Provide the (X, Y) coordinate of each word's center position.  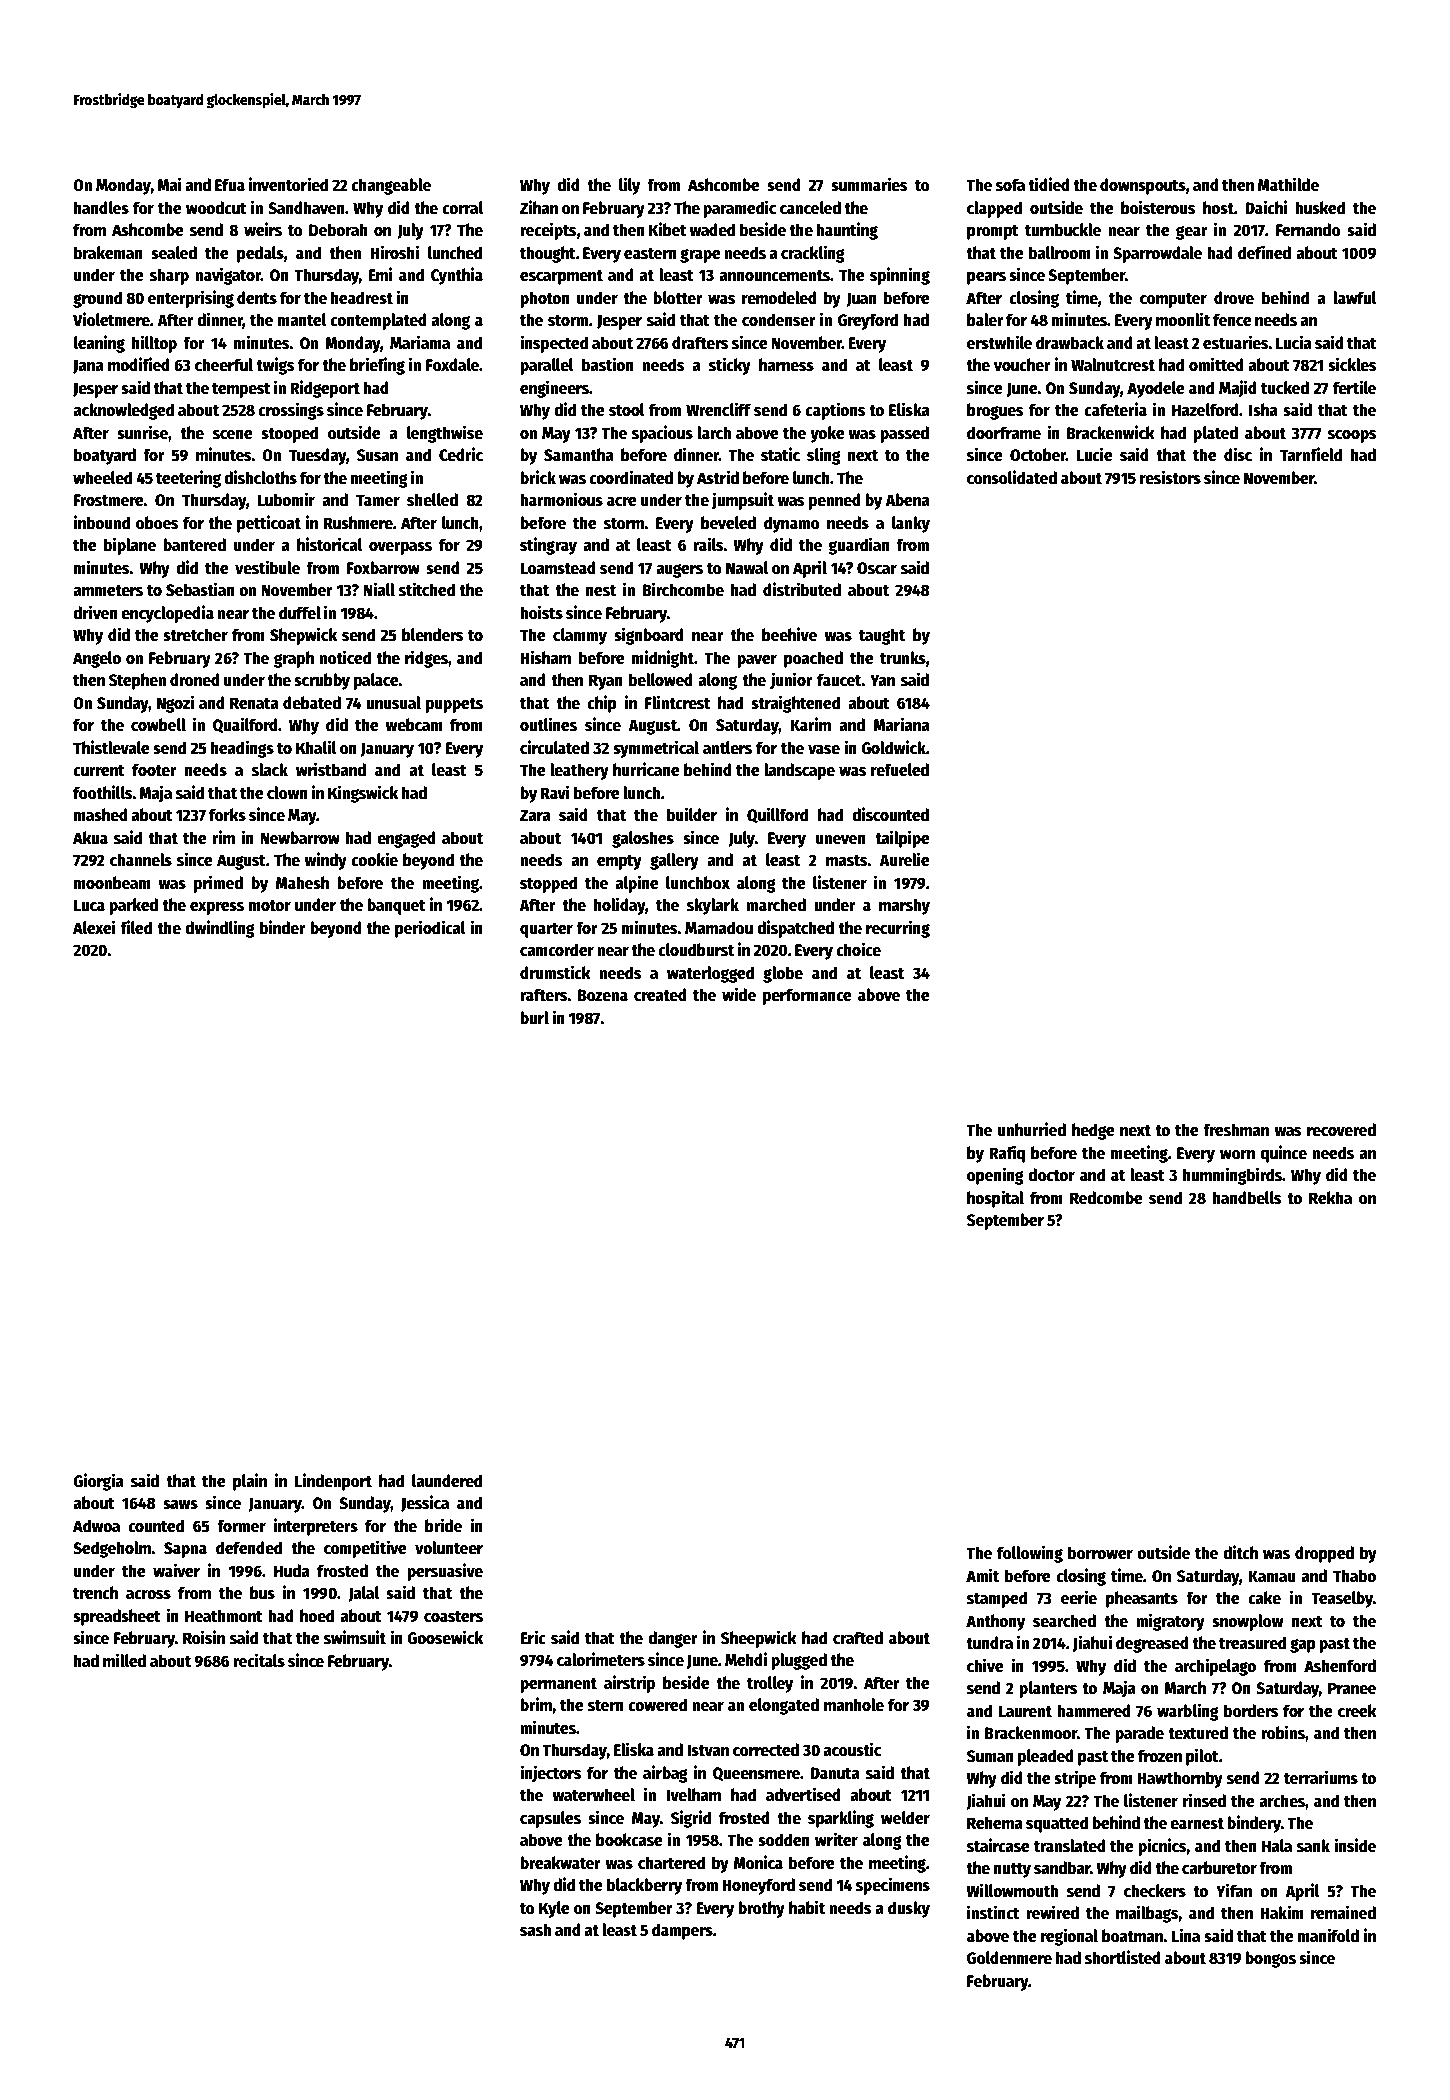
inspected (554, 344)
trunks (903, 658)
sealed (174, 253)
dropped (1324, 1554)
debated (312, 703)
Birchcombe (683, 589)
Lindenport (333, 1482)
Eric (533, 1637)
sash (535, 1930)
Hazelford (1205, 410)
